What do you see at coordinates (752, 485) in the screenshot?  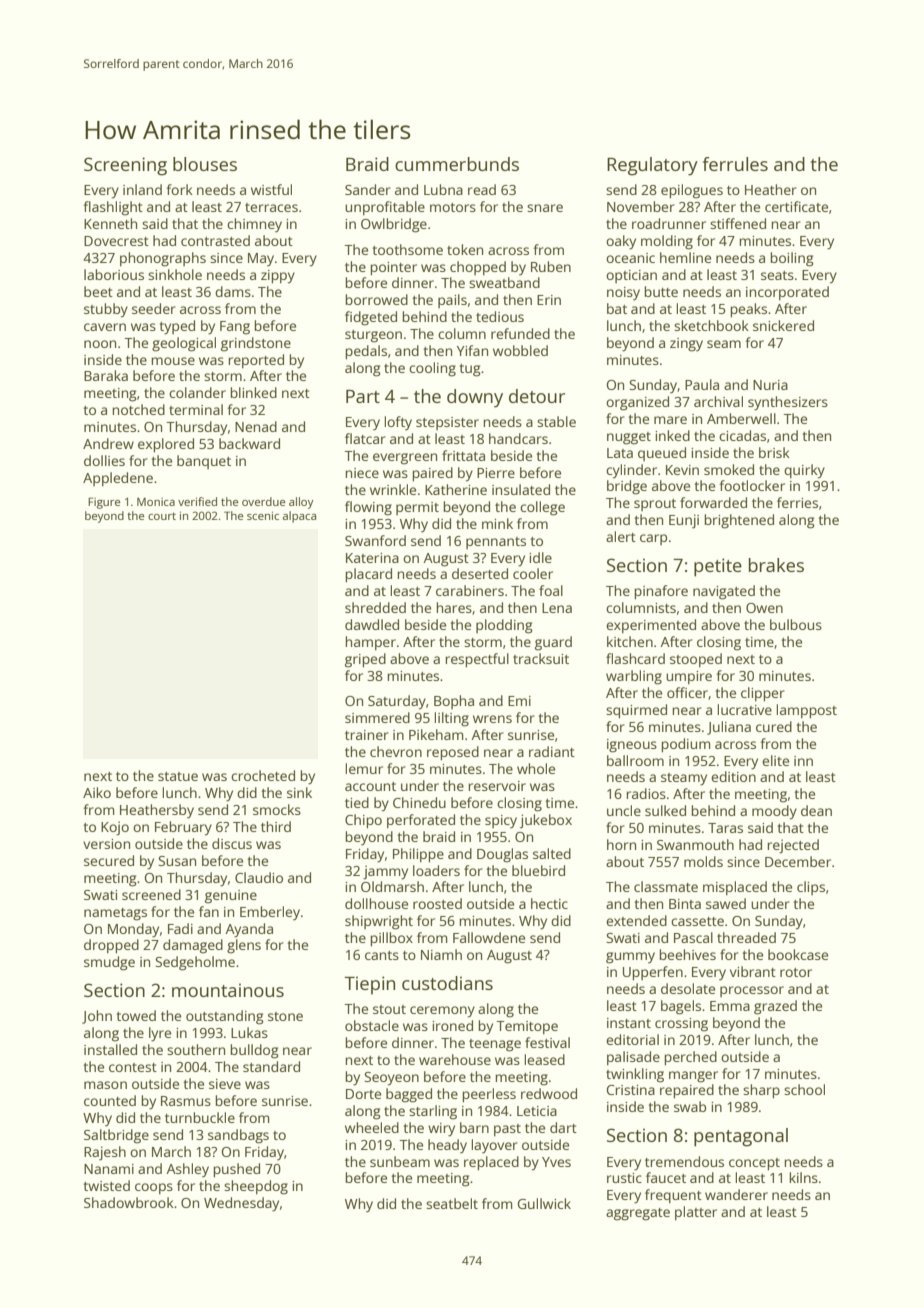 I see `footlocker` at bounding box center [752, 485].
